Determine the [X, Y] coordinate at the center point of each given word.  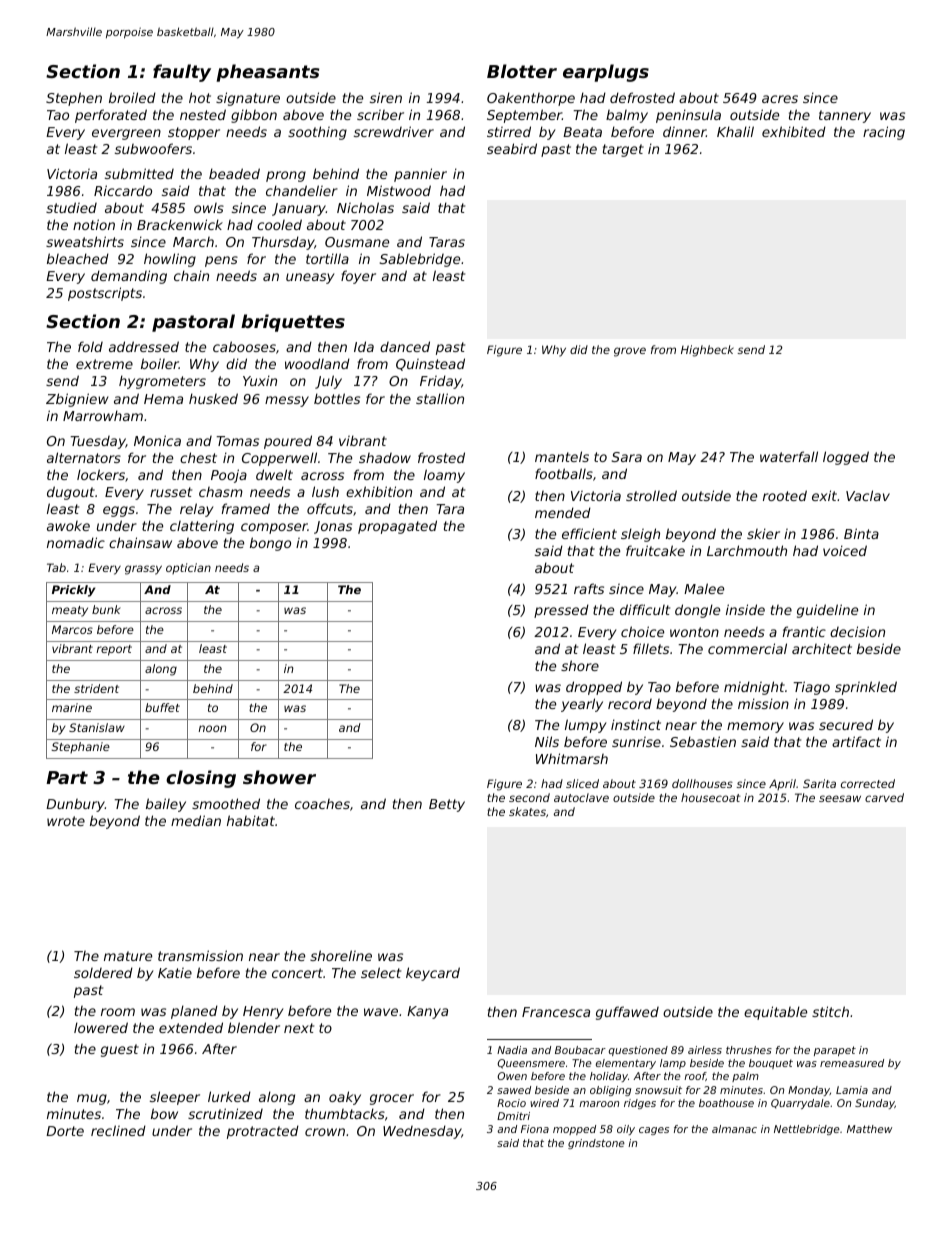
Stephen [74, 99]
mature [128, 956]
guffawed [627, 1013]
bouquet [771, 1064]
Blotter [522, 71]
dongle [697, 611]
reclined [118, 1130]
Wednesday [422, 1132]
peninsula [688, 116]
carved [884, 797]
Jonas [333, 527]
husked [213, 398]
